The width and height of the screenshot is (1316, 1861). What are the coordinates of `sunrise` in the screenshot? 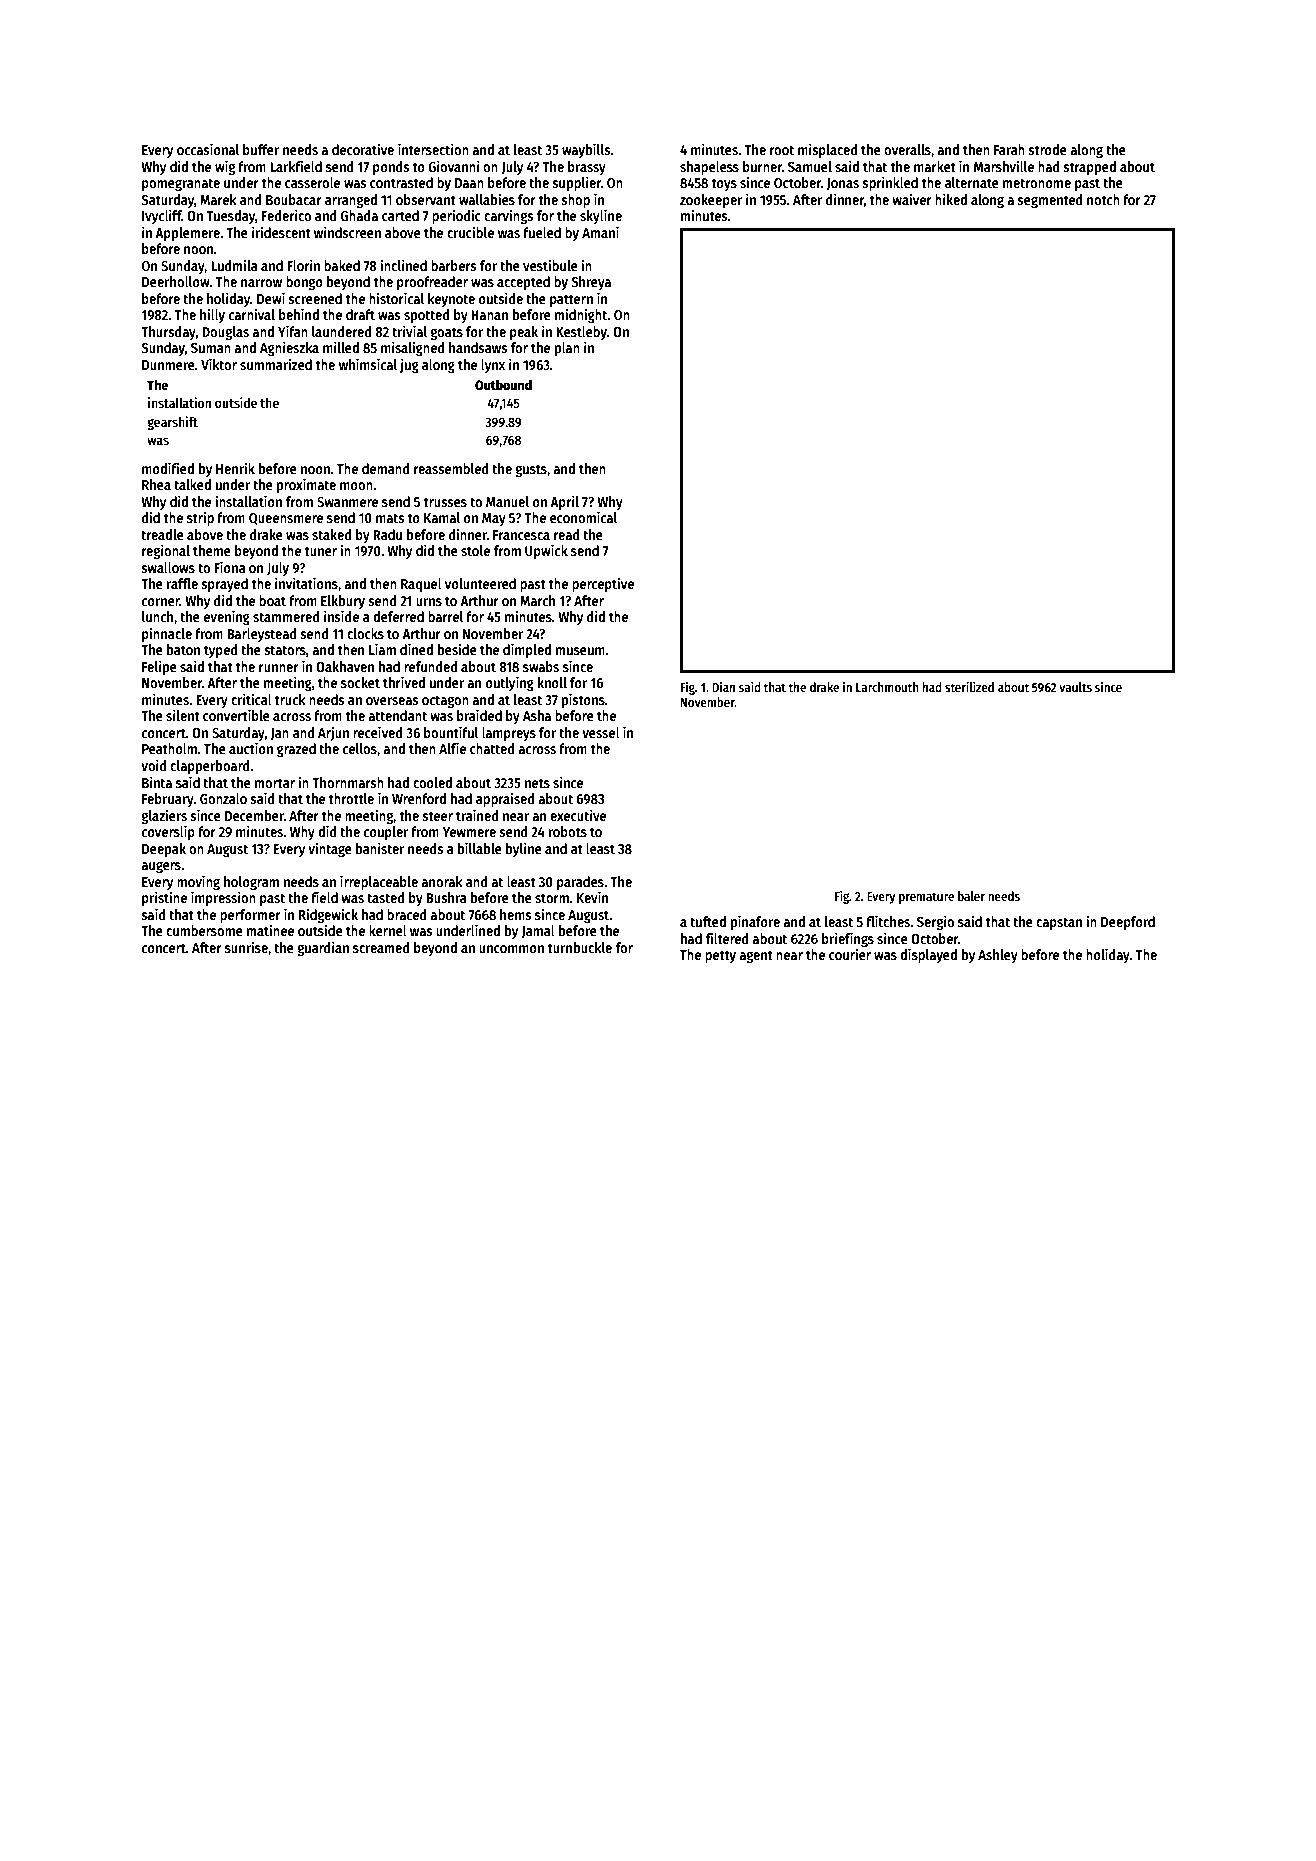 It's located at (246, 947).
